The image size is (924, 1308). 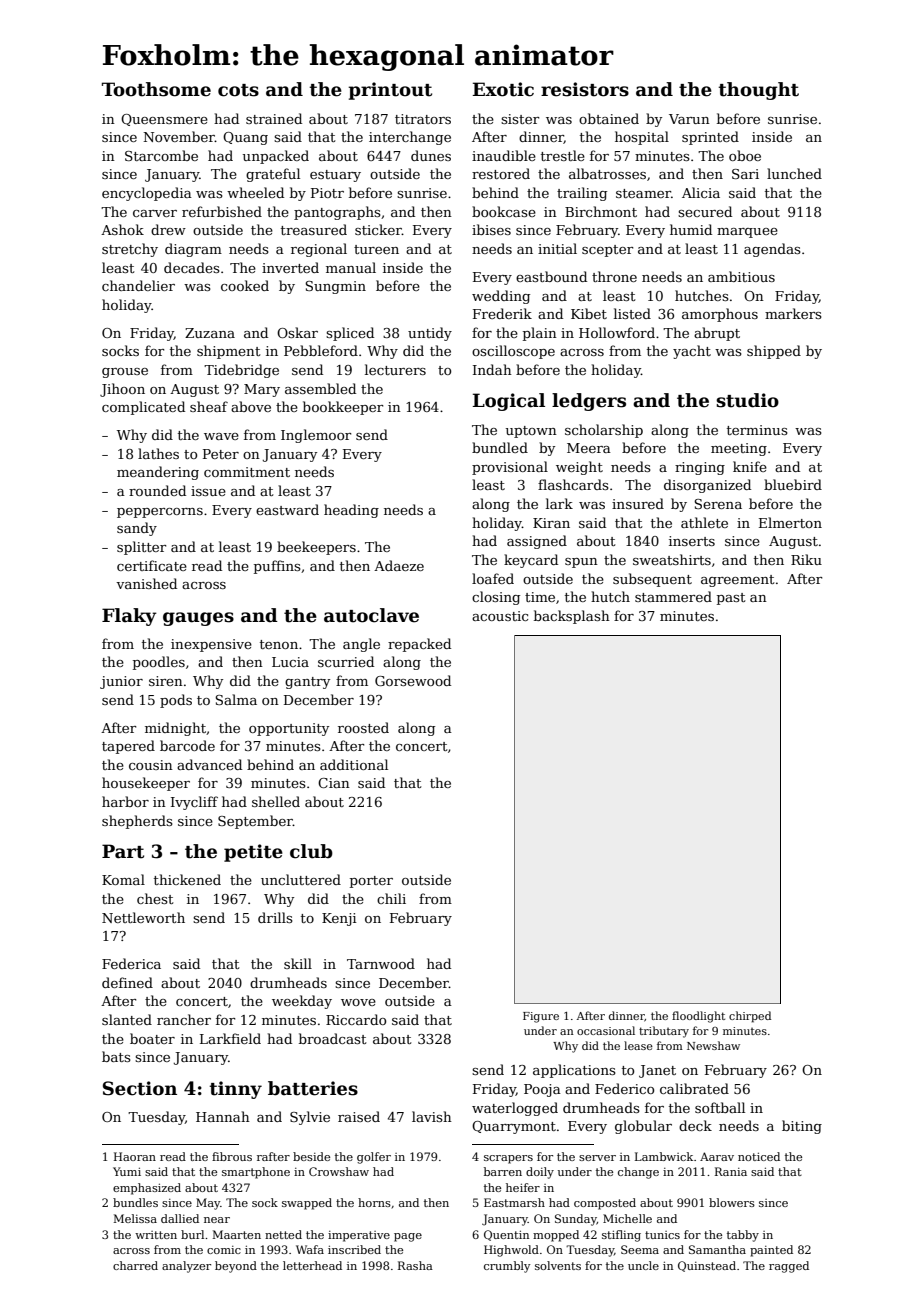 What do you see at coordinates (371, 882) in the screenshot?
I see `porter` at bounding box center [371, 882].
